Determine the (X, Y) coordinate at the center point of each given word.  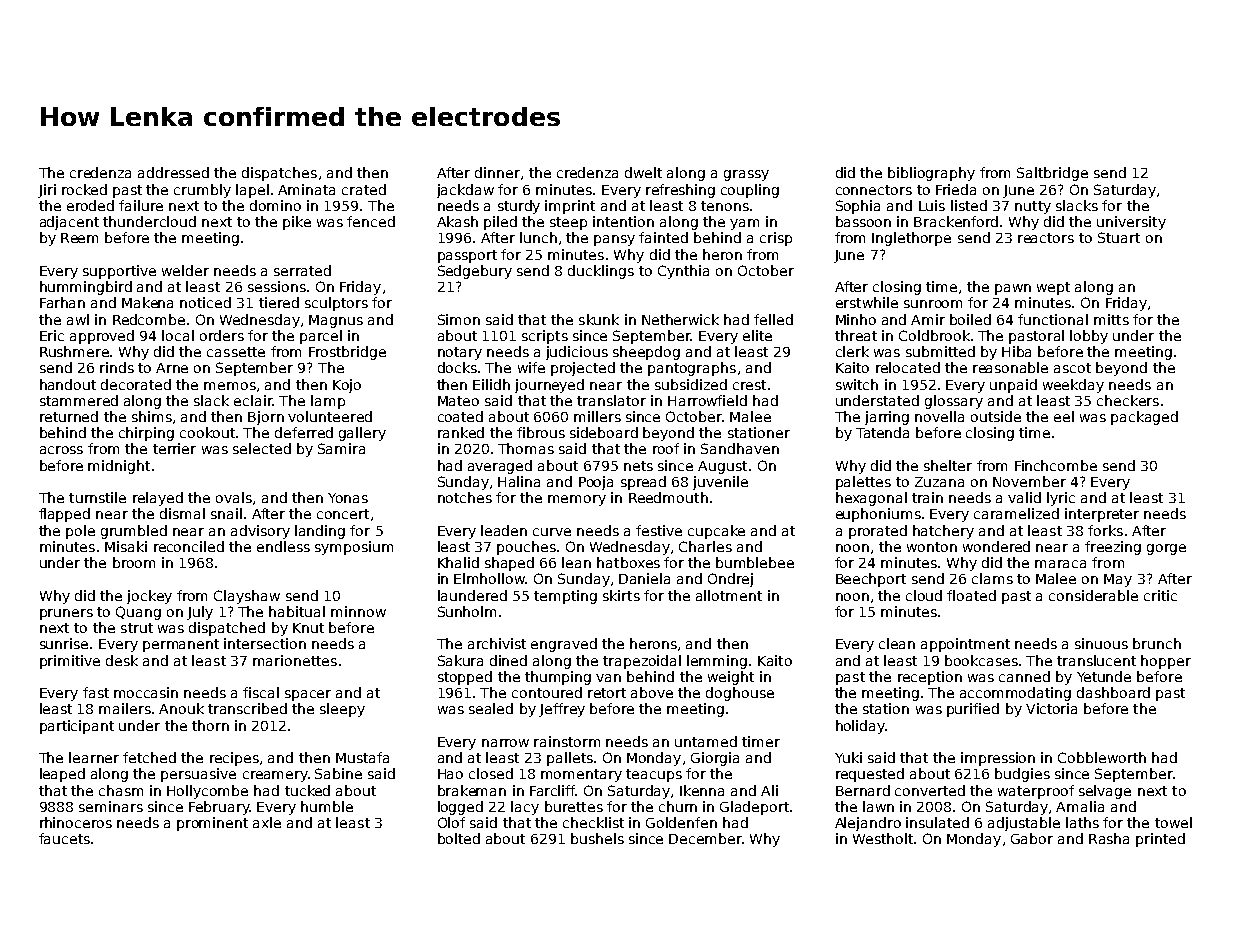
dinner (497, 172)
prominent (212, 824)
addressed (173, 172)
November (1029, 481)
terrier (174, 448)
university (1131, 223)
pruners (66, 614)
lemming (717, 662)
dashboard (1113, 692)
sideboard (604, 432)
